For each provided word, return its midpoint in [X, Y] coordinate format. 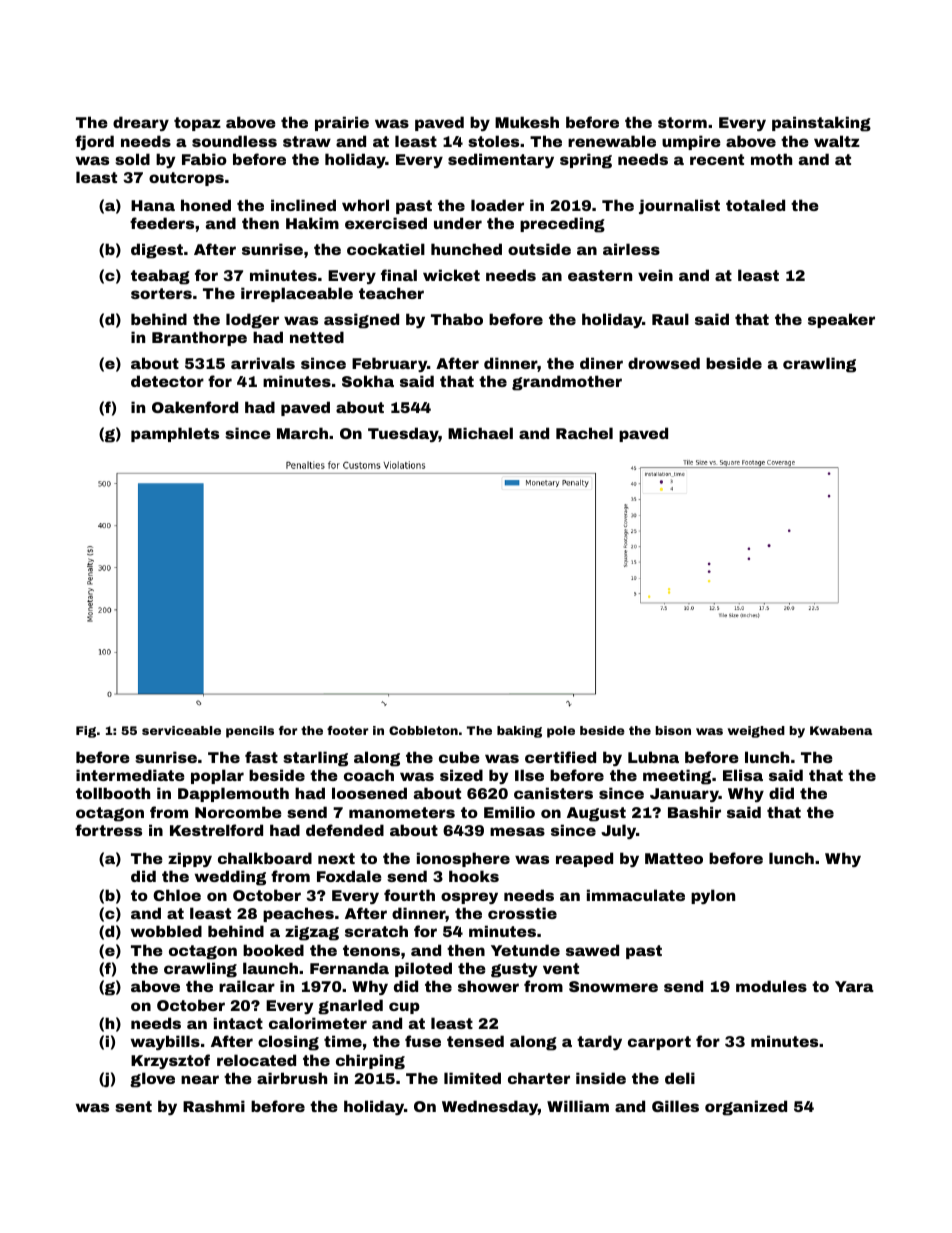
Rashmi [214, 1106]
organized [746, 1108]
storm [682, 122]
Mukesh [527, 122]
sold [132, 159]
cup [404, 1008]
